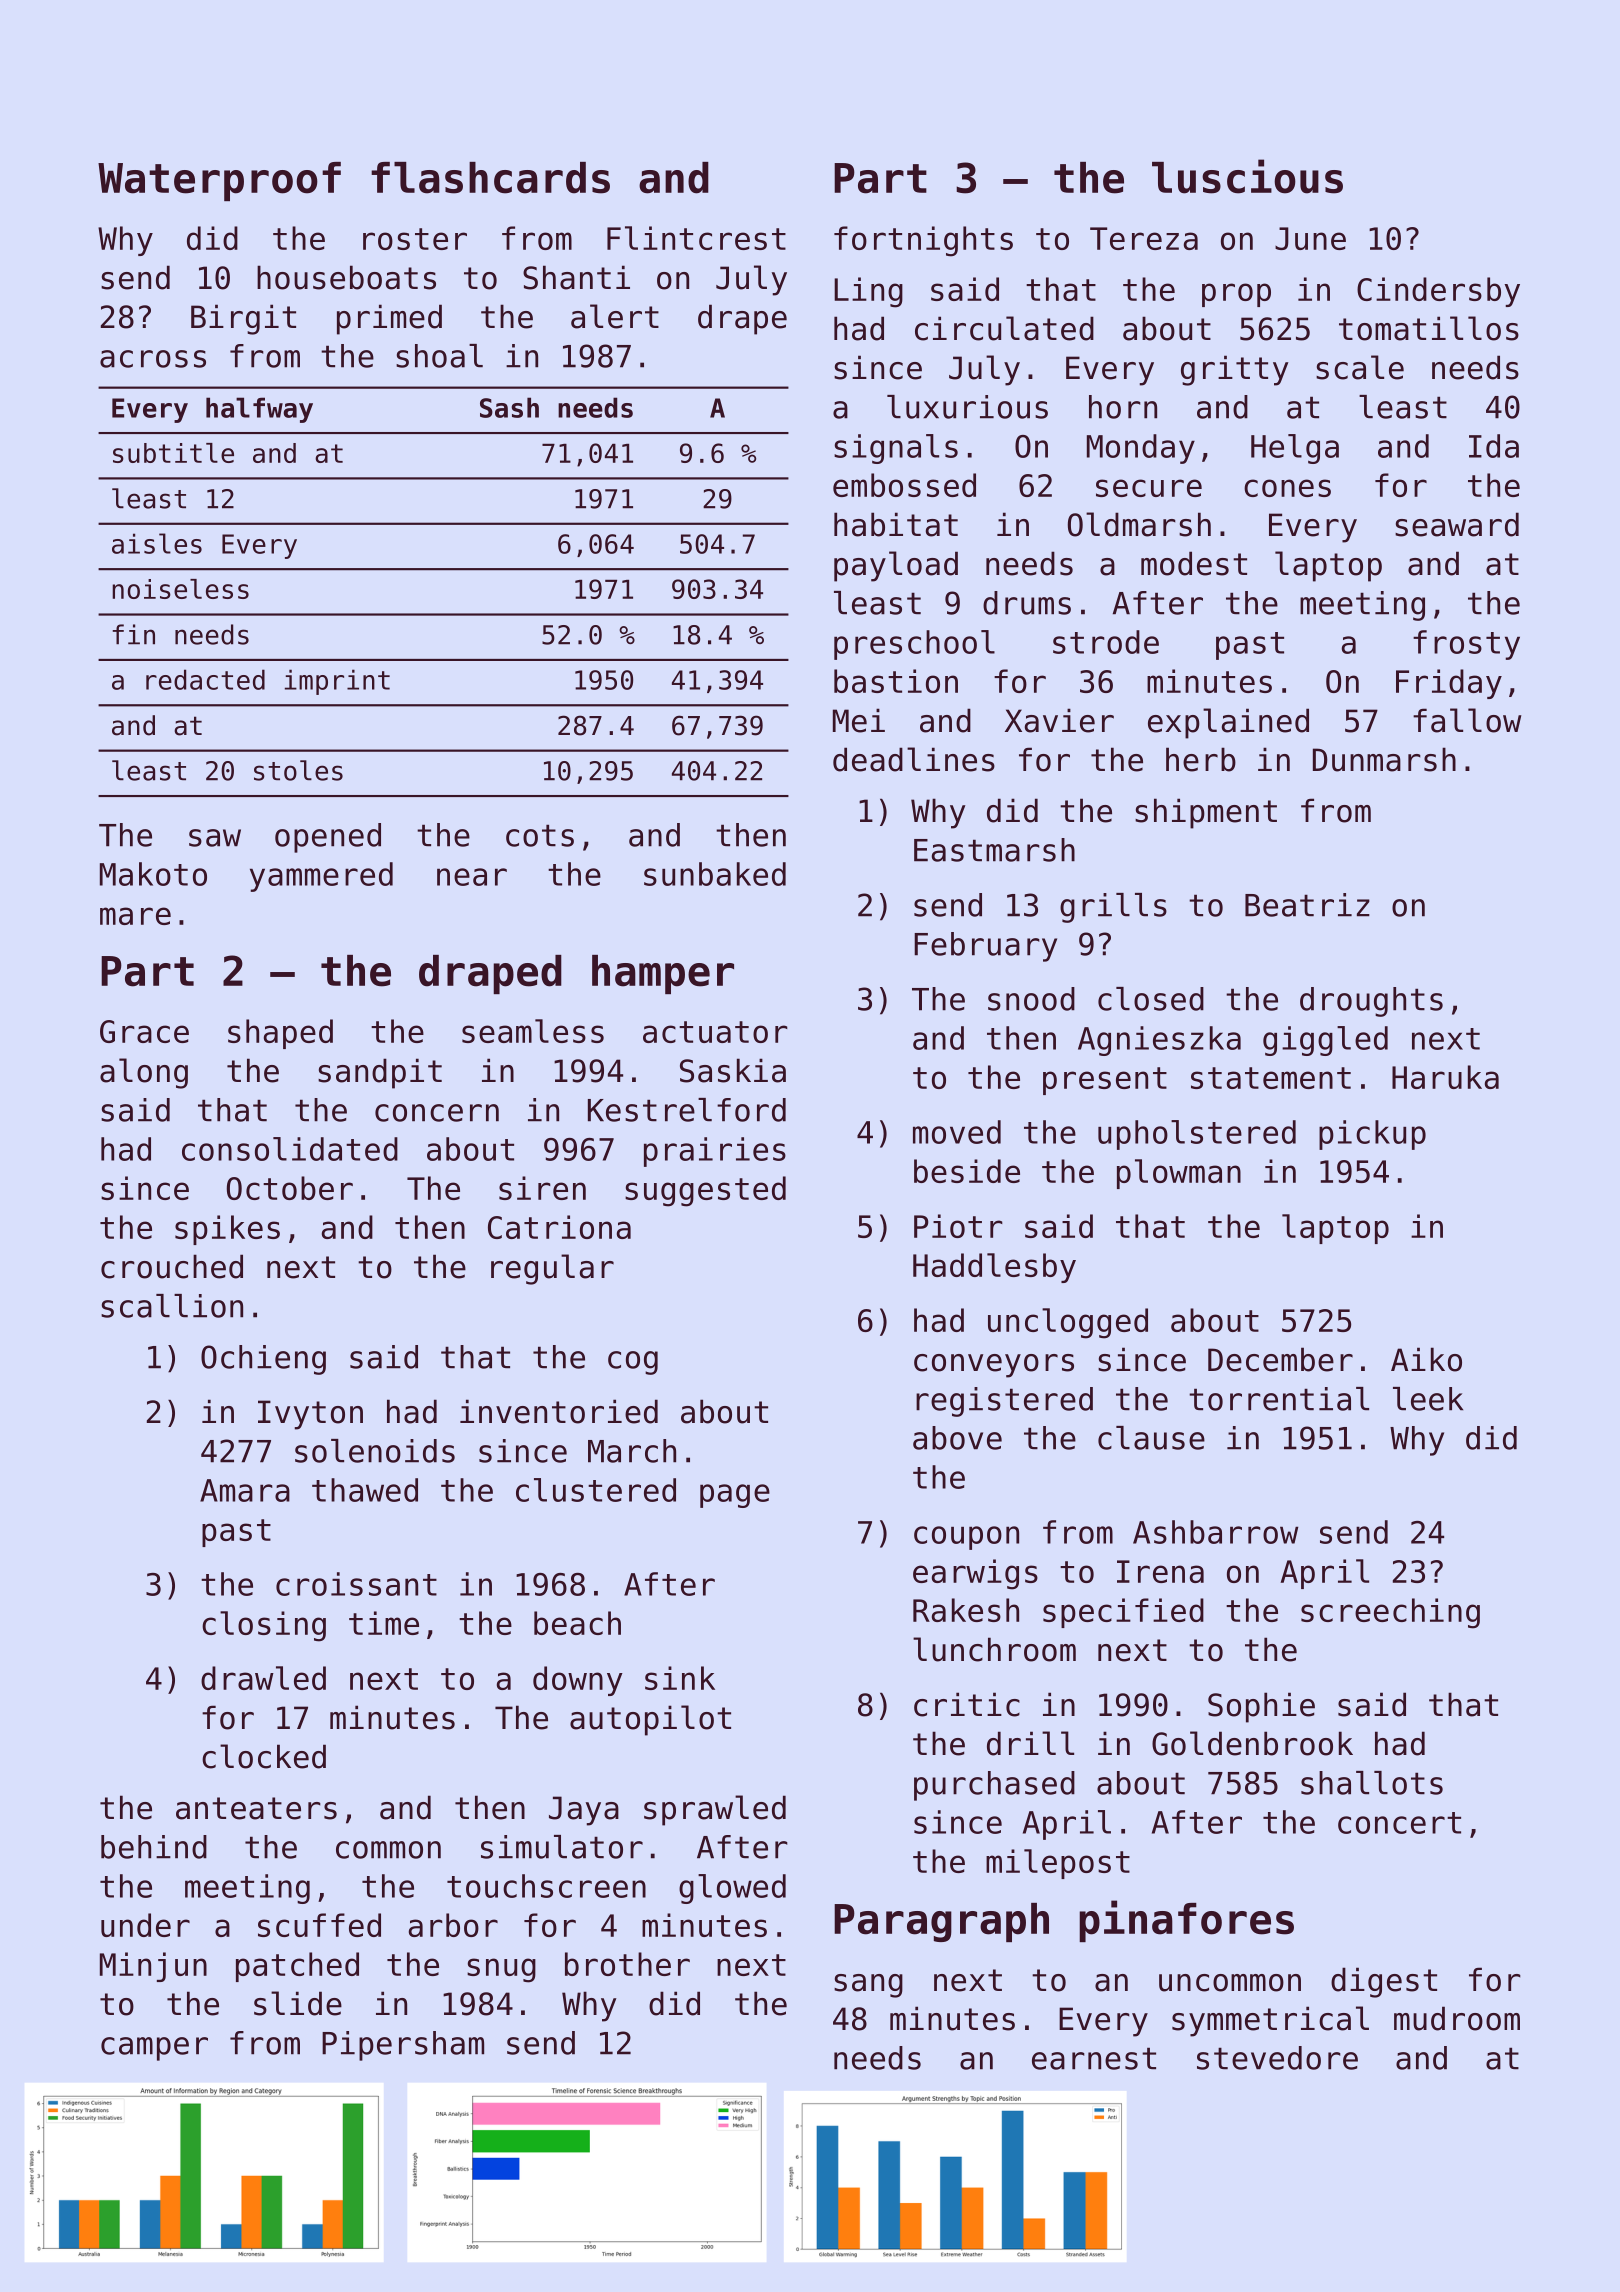 This screenshot has width=1620, height=2292. What do you see at coordinates (290, 1149) in the screenshot?
I see `consolidated` at bounding box center [290, 1149].
